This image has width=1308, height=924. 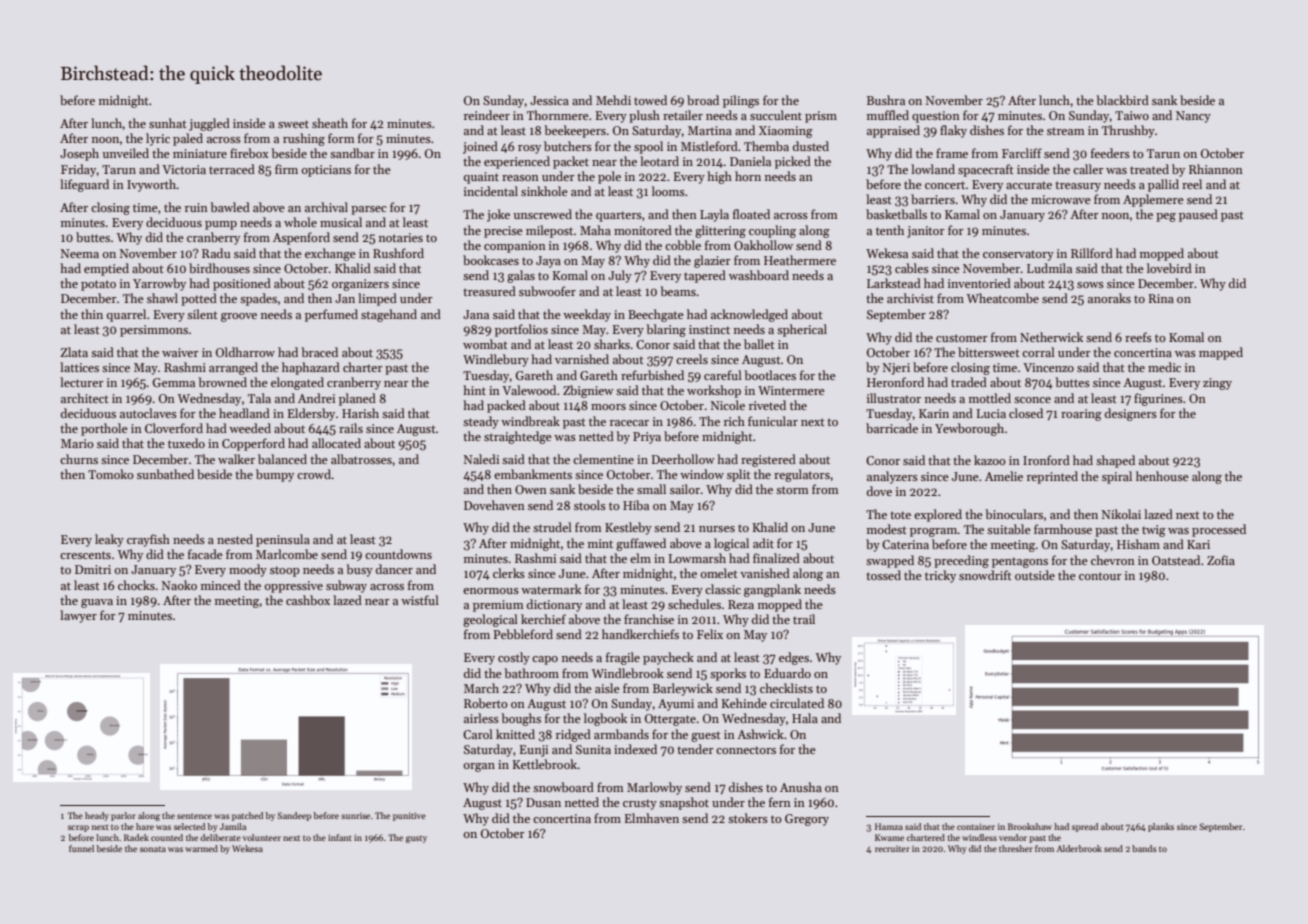 What do you see at coordinates (683, 245) in the image?
I see `cobble` at bounding box center [683, 245].
